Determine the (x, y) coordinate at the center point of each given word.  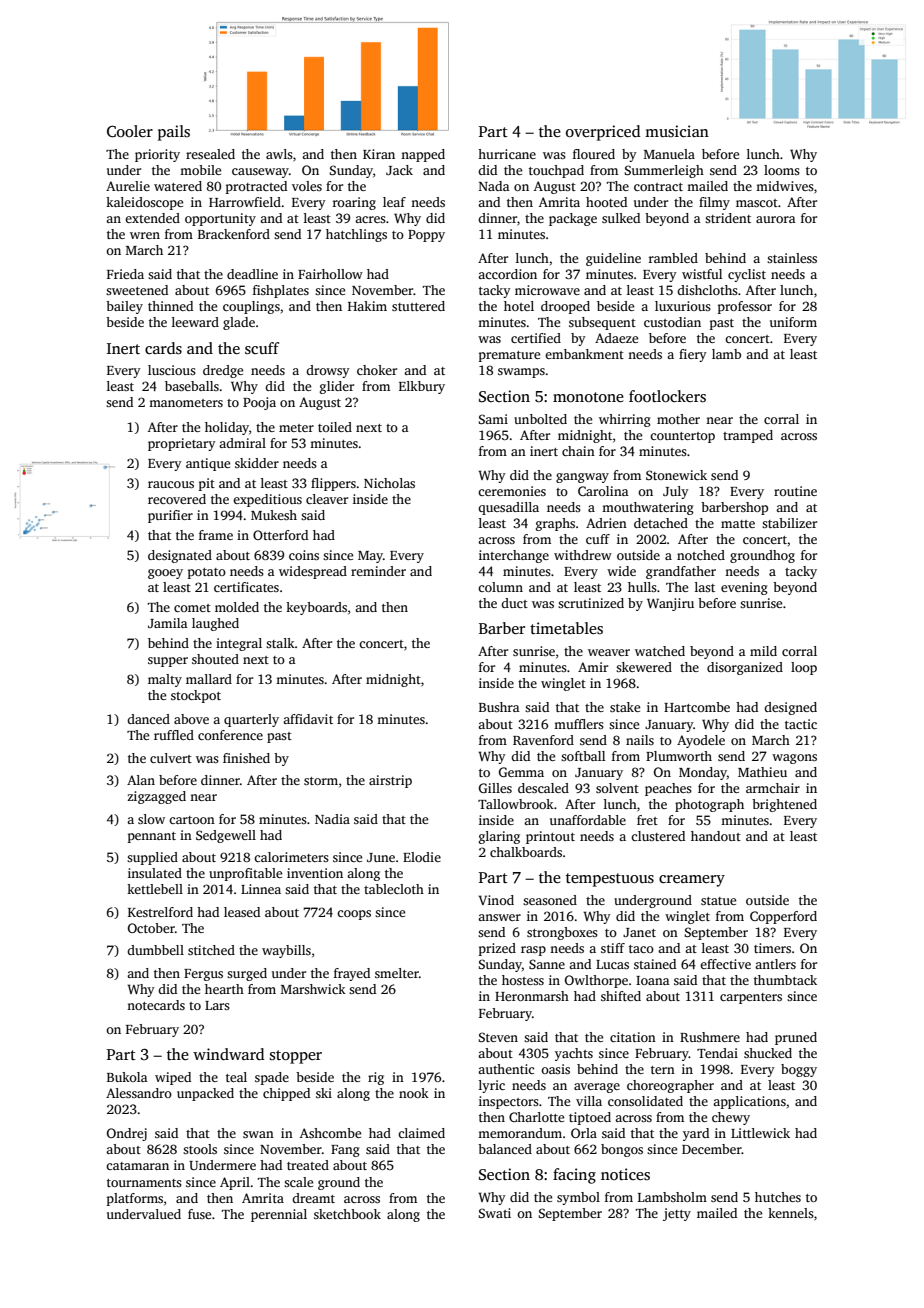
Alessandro (139, 1093)
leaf (394, 202)
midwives (785, 186)
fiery (693, 355)
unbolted (540, 419)
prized (497, 949)
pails (174, 133)
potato (207, 573)
